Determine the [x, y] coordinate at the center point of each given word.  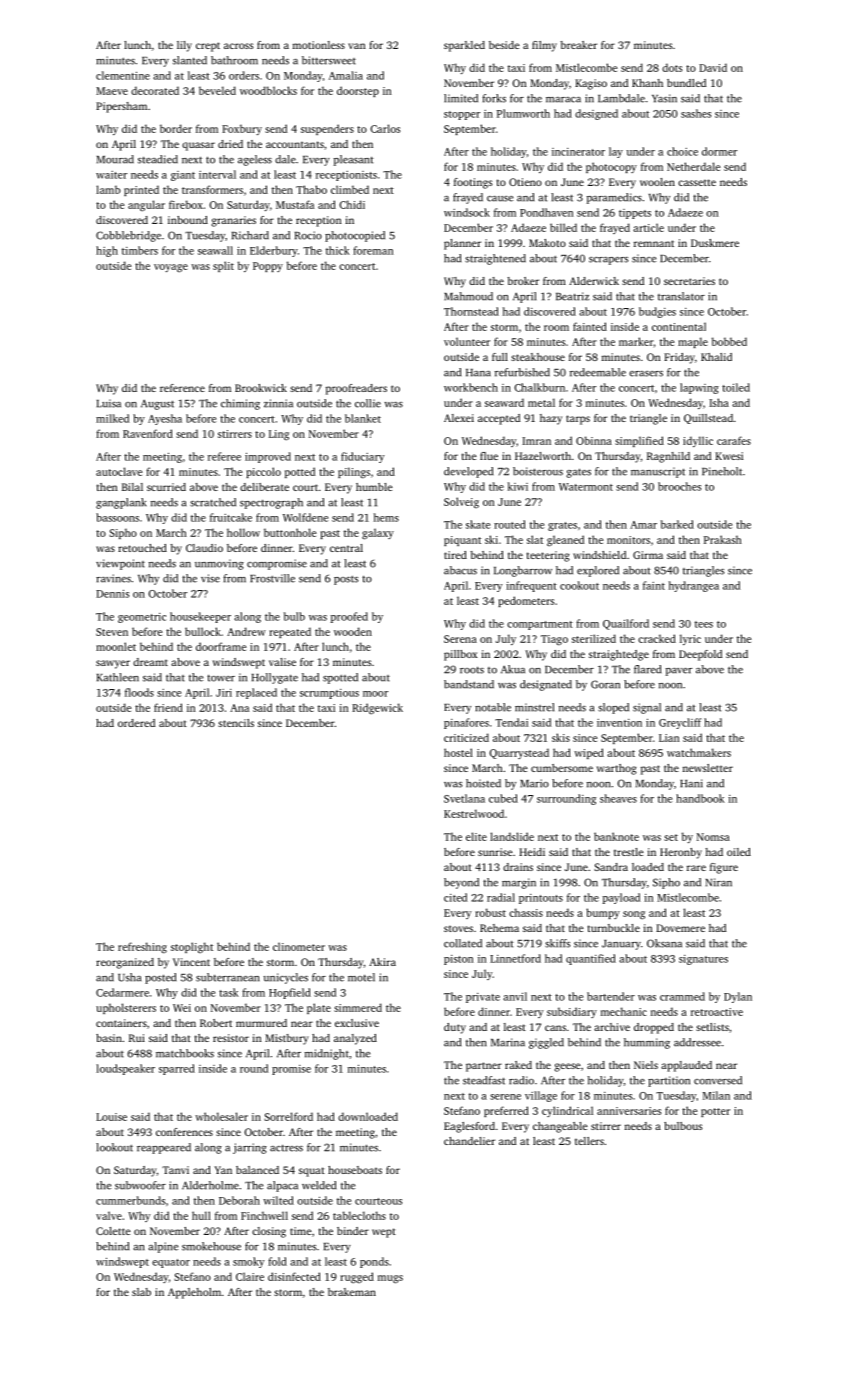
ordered [136, 723]
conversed [718, 1080]
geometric [142, 618]
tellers [589, 1141]
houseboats [355, 1170]
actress [286, 1148]
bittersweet [329, 60]
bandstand [469, 684]
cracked [657, 638]
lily [184, 46]
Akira [382, 962]
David [713, 67]
